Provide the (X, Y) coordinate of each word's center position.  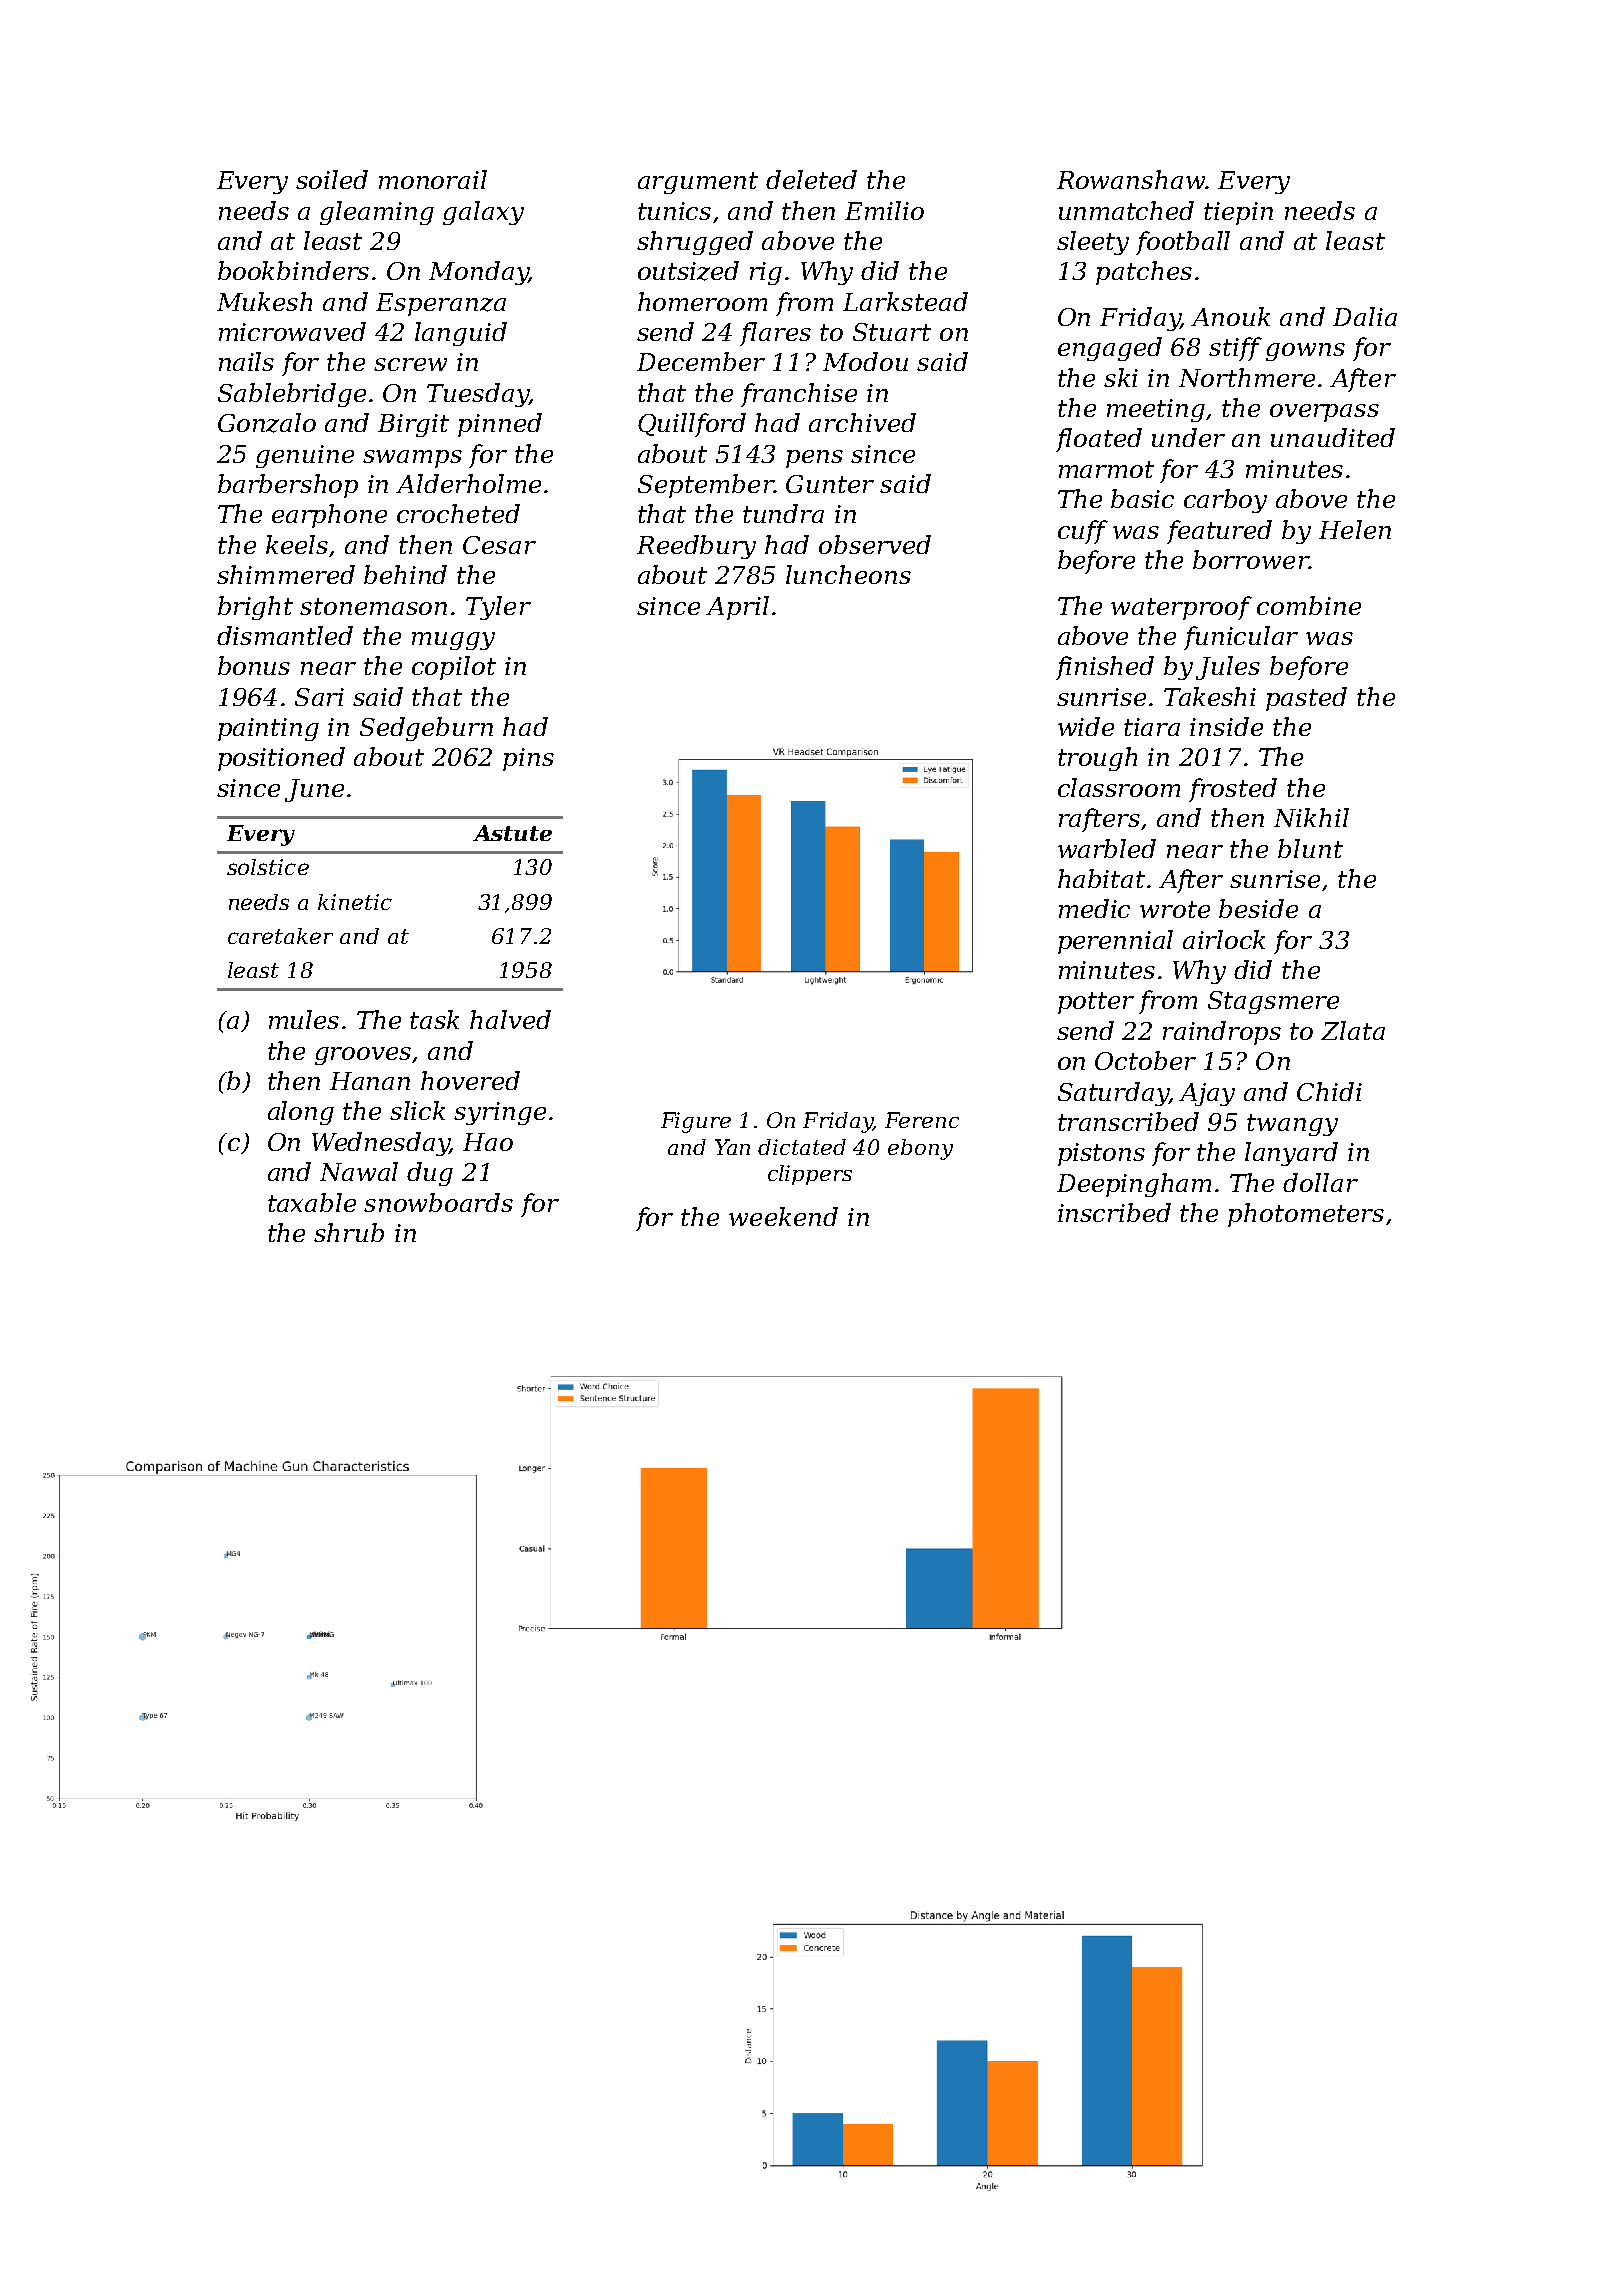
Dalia (1365, 316)
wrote (1175, 909)
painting (268, 729)
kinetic (355, 902)
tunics (674, 211)
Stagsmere (1273, 1002)
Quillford (692, 425)
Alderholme (468, 483)
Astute (512, 833)
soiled (332, 179)
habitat (1101, 878)
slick (417, 1110)
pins (528, 759)
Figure (696, 1122)
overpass (1324, 413)
